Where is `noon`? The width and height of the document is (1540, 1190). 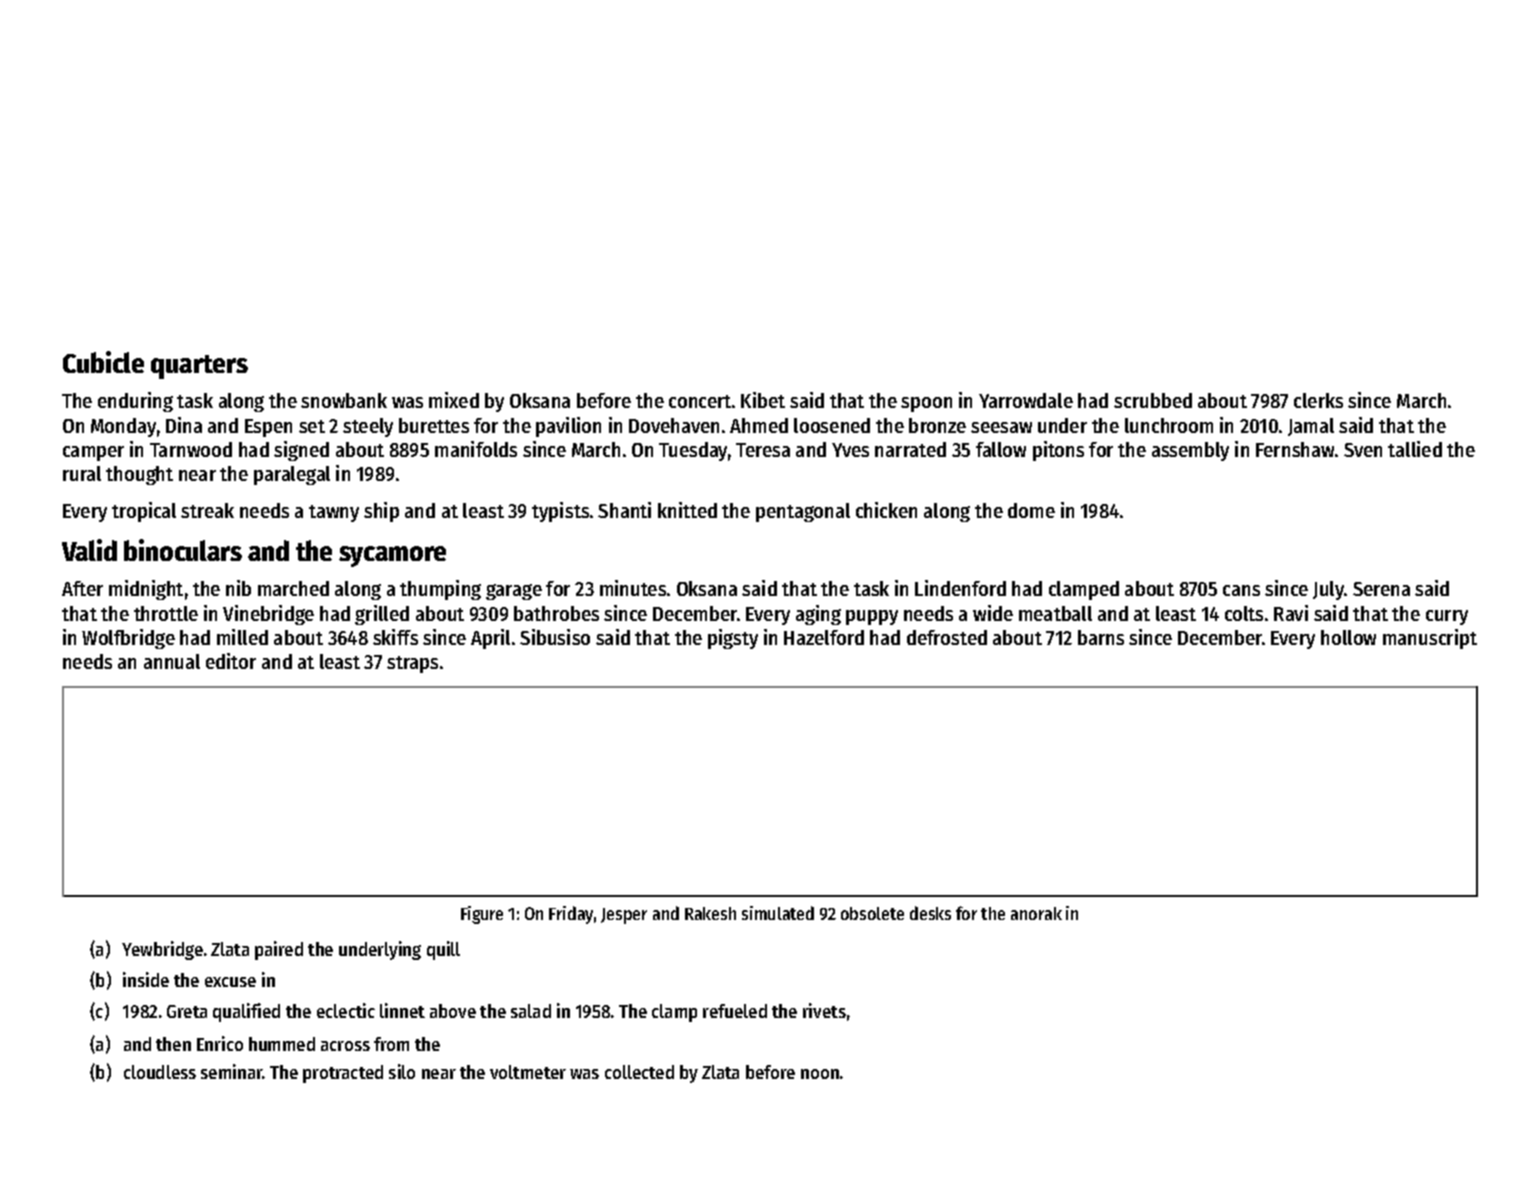 noon is located at coordinates (820, 1074).
